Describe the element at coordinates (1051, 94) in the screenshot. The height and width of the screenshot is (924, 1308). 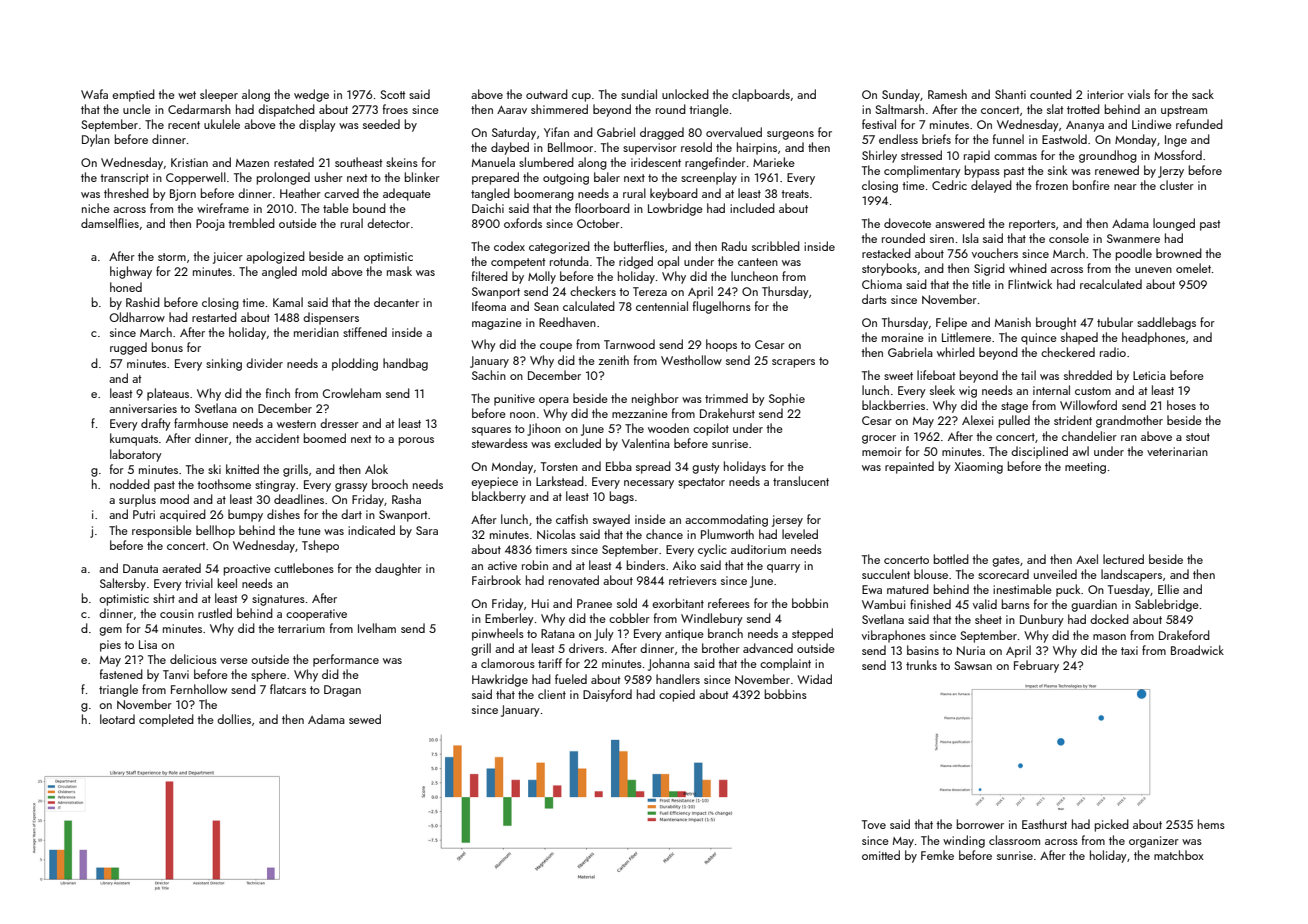
I see `counted` at that location.
